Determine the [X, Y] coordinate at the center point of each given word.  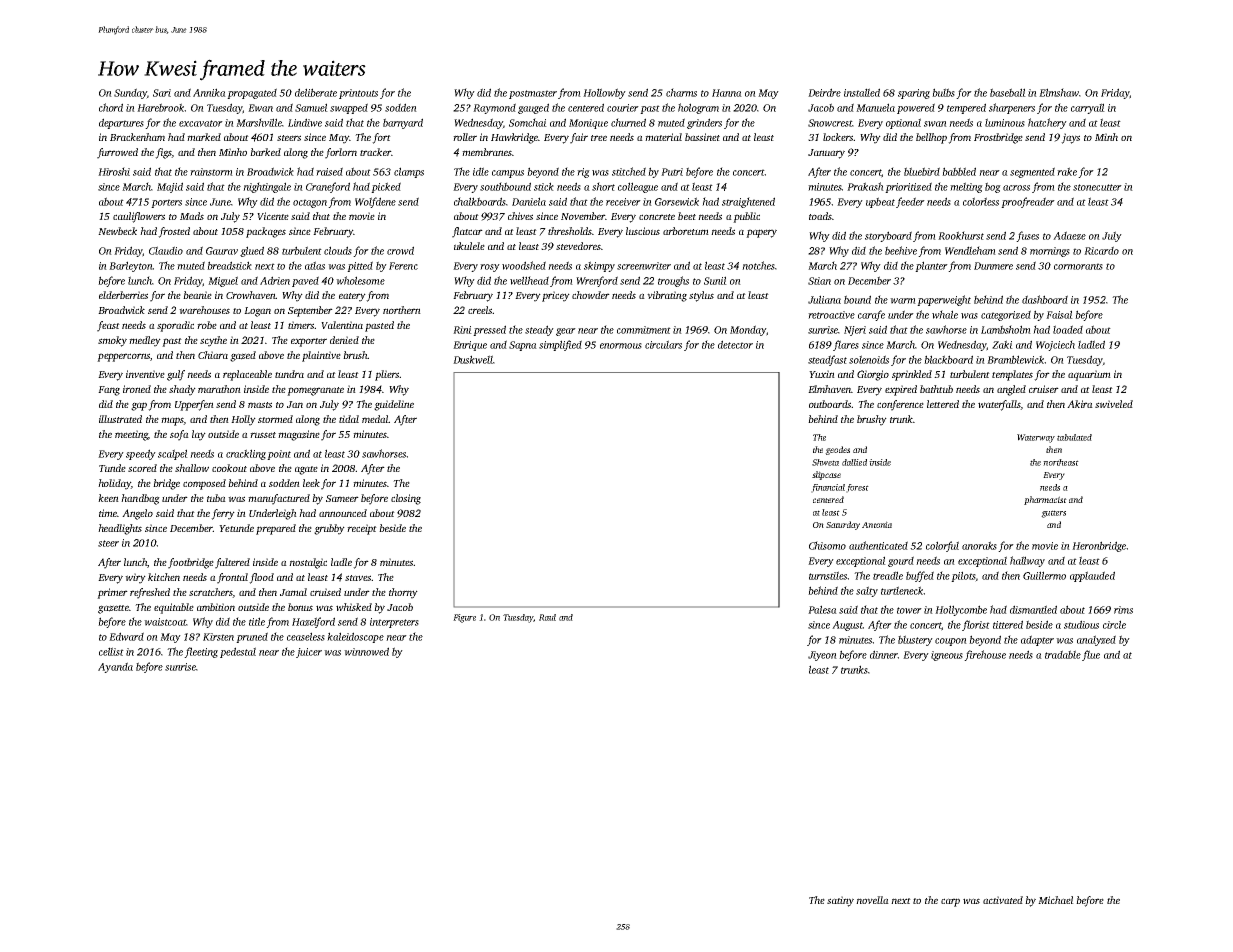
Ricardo [1101, 250]
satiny [840, 901]
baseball [1008, 92]
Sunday [130, 93]
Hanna [727, 93]
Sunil [715, 280]
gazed [243, 356]
